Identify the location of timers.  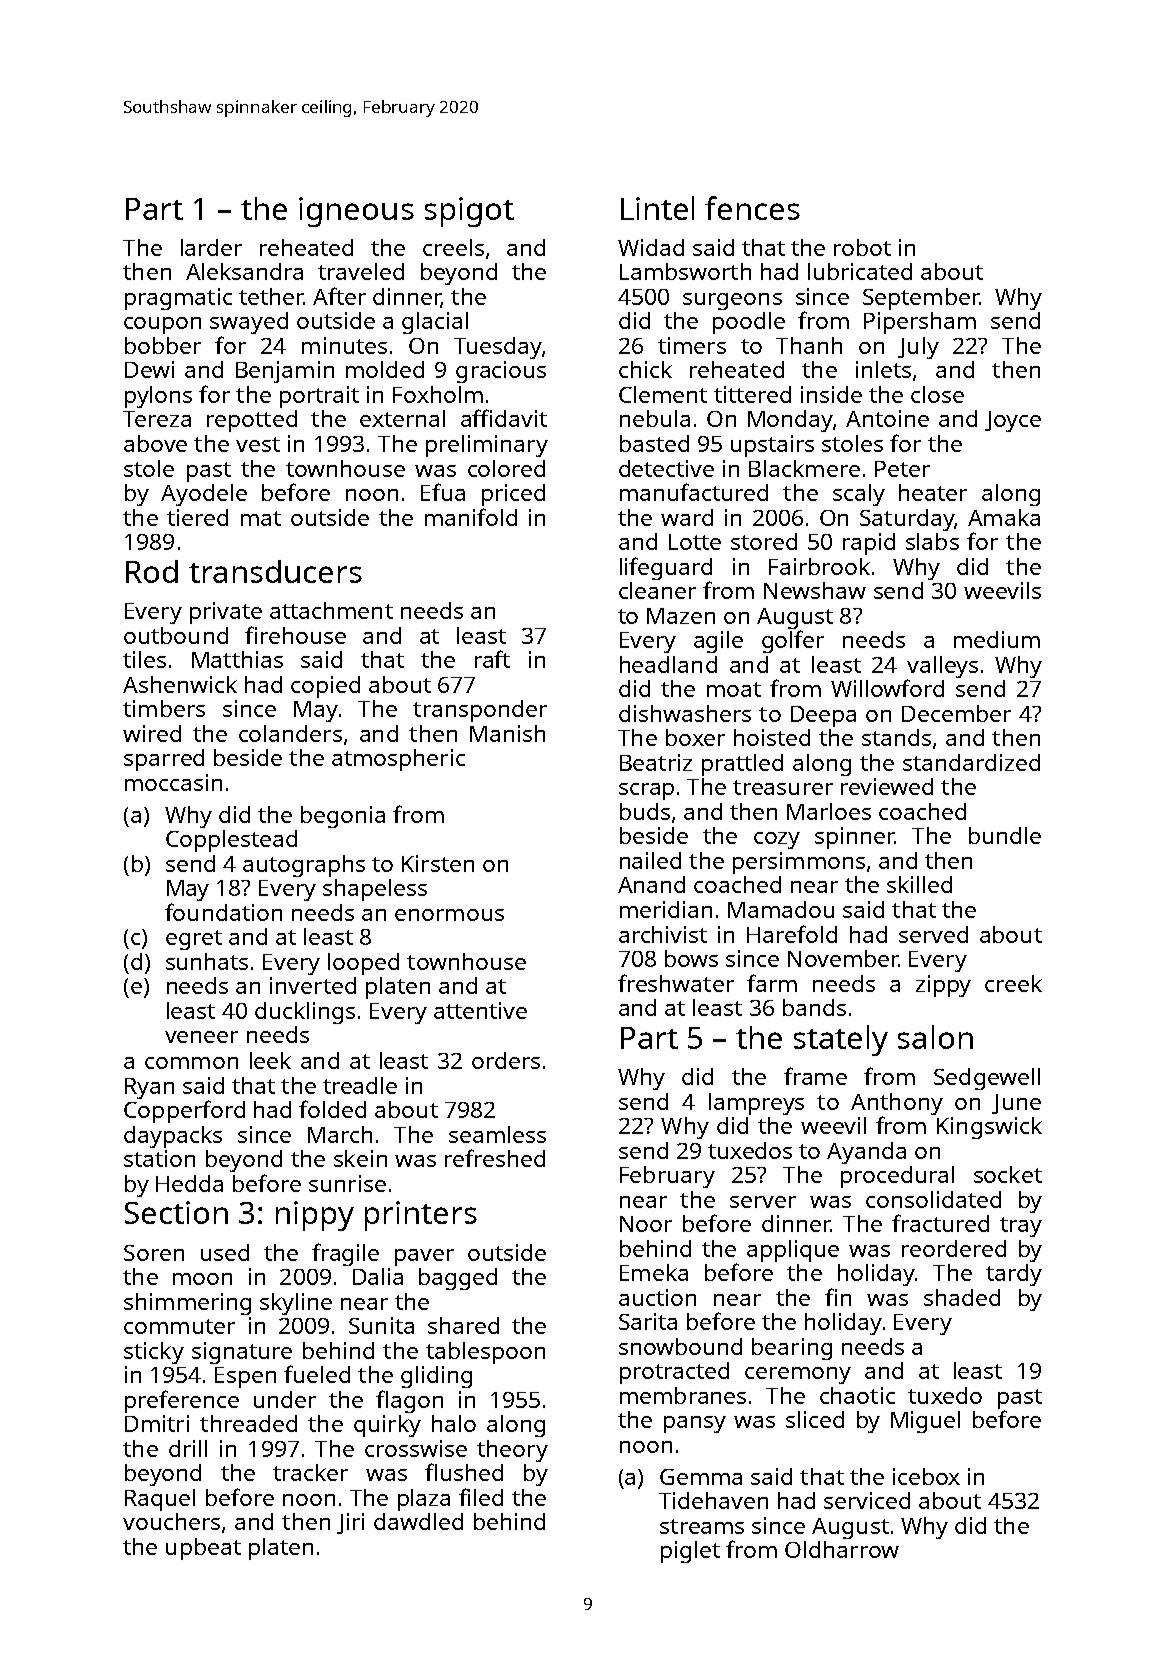
(692, 345).
